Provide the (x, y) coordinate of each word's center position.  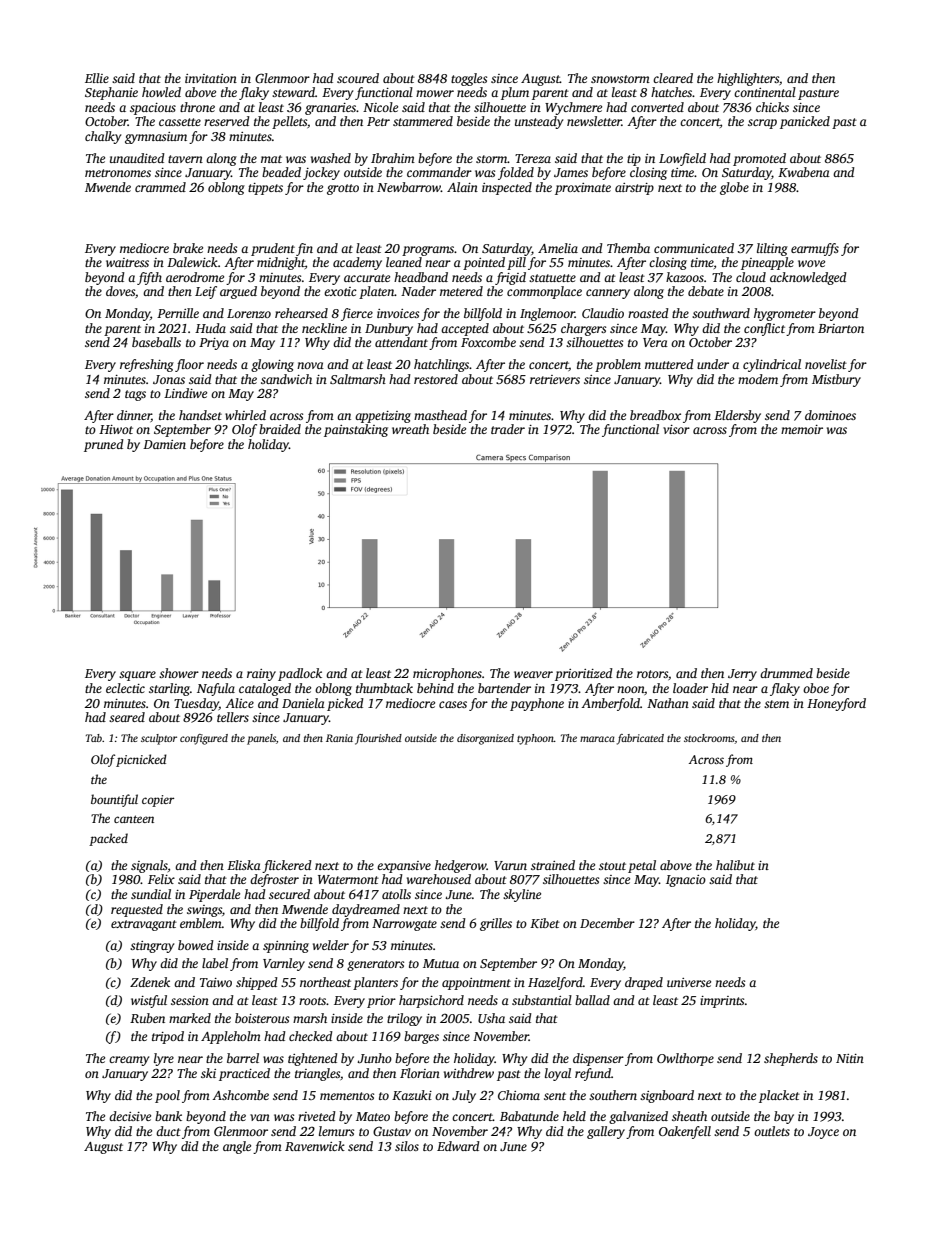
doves (120, 291)
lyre (164, 1059)
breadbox (655, 415)
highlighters (748, 79)
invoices (398, 313)
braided (280, 429)
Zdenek (150, 982)
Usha (491, 1018)
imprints (722, 1002)
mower (435, 93)
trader (508, 429)
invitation (211, 78)
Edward (458, 1146)
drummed (786, 673)
